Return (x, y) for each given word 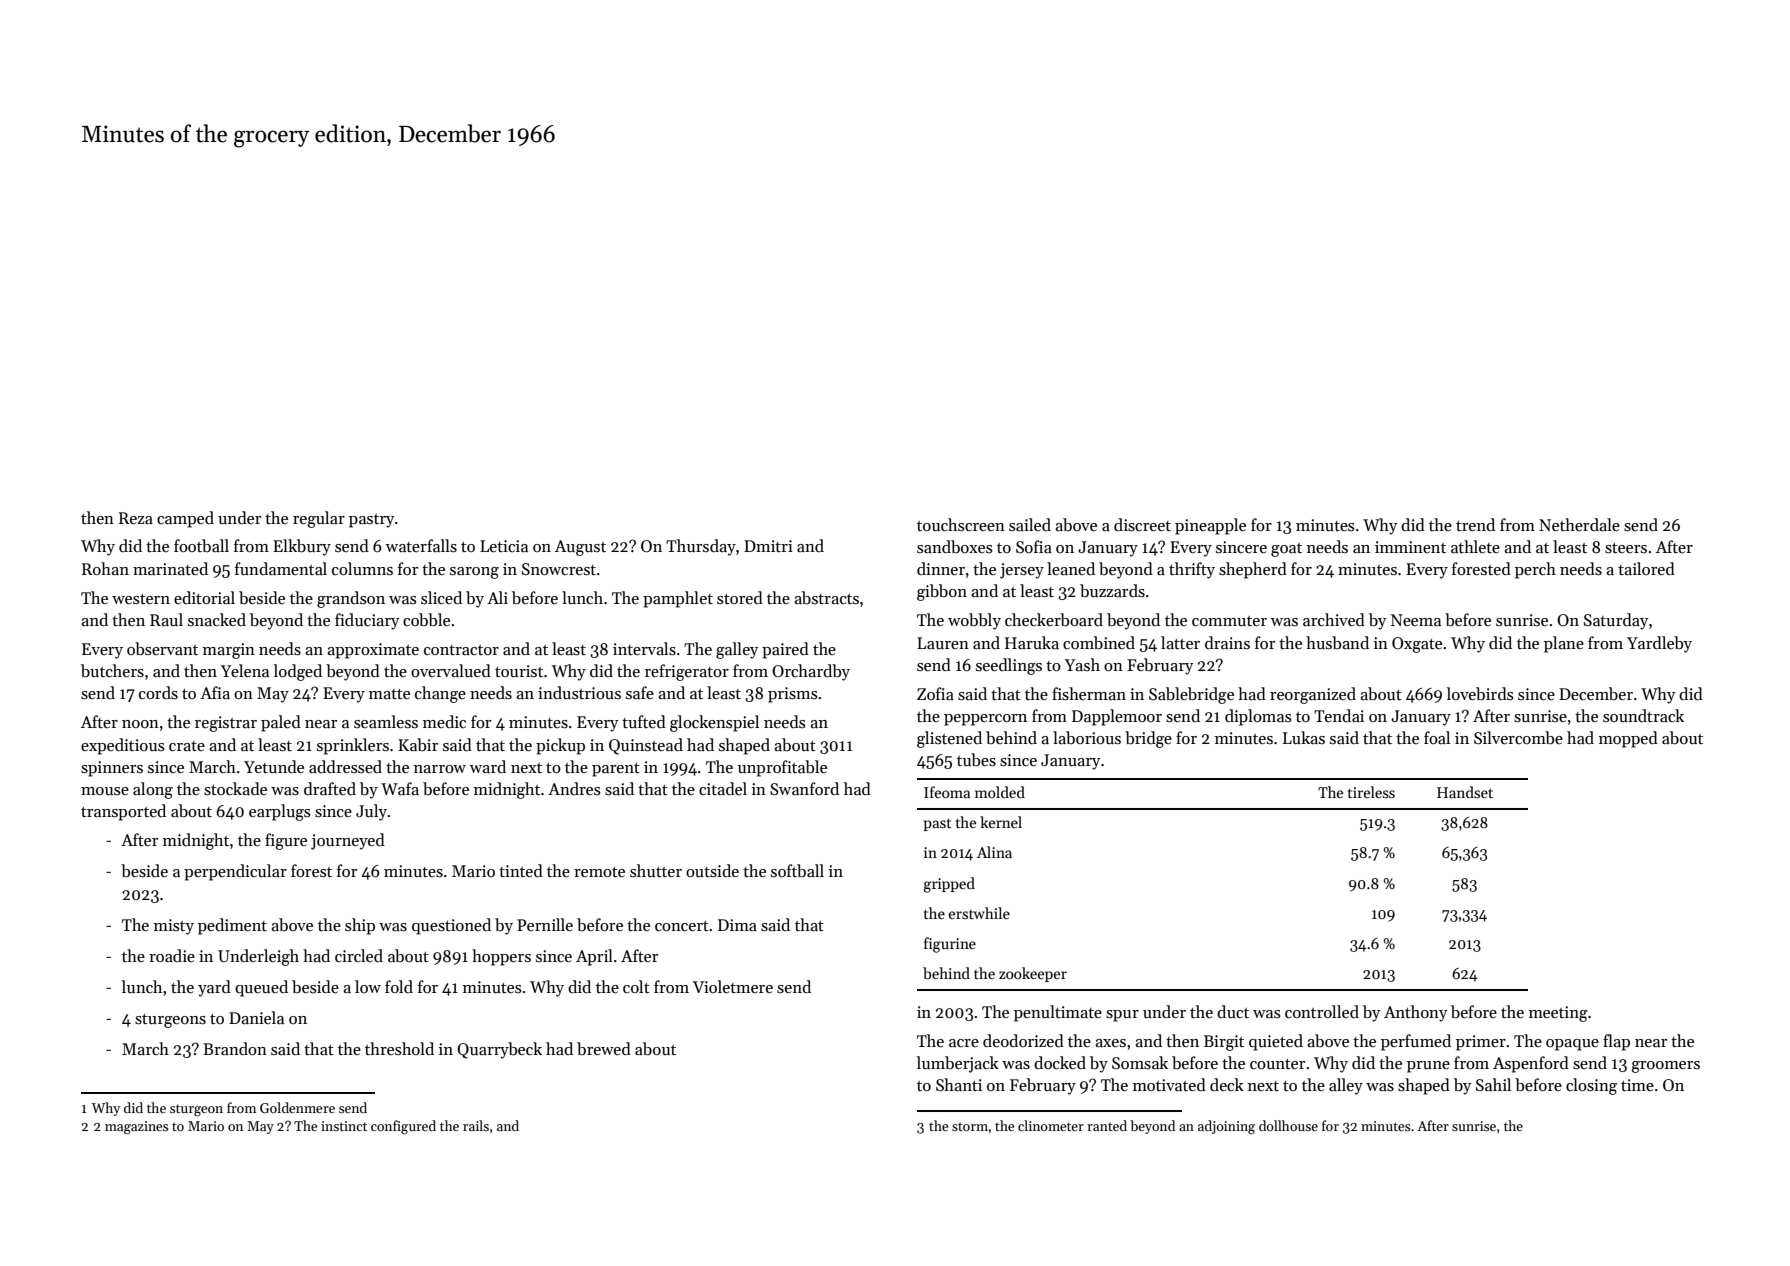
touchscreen (961, 524)
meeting (1558, 1014)
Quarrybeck (499, 1050)
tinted (521, 870)
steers (1626, 548)
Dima (737, 925)
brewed (604, 1048)
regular (319, 519)
